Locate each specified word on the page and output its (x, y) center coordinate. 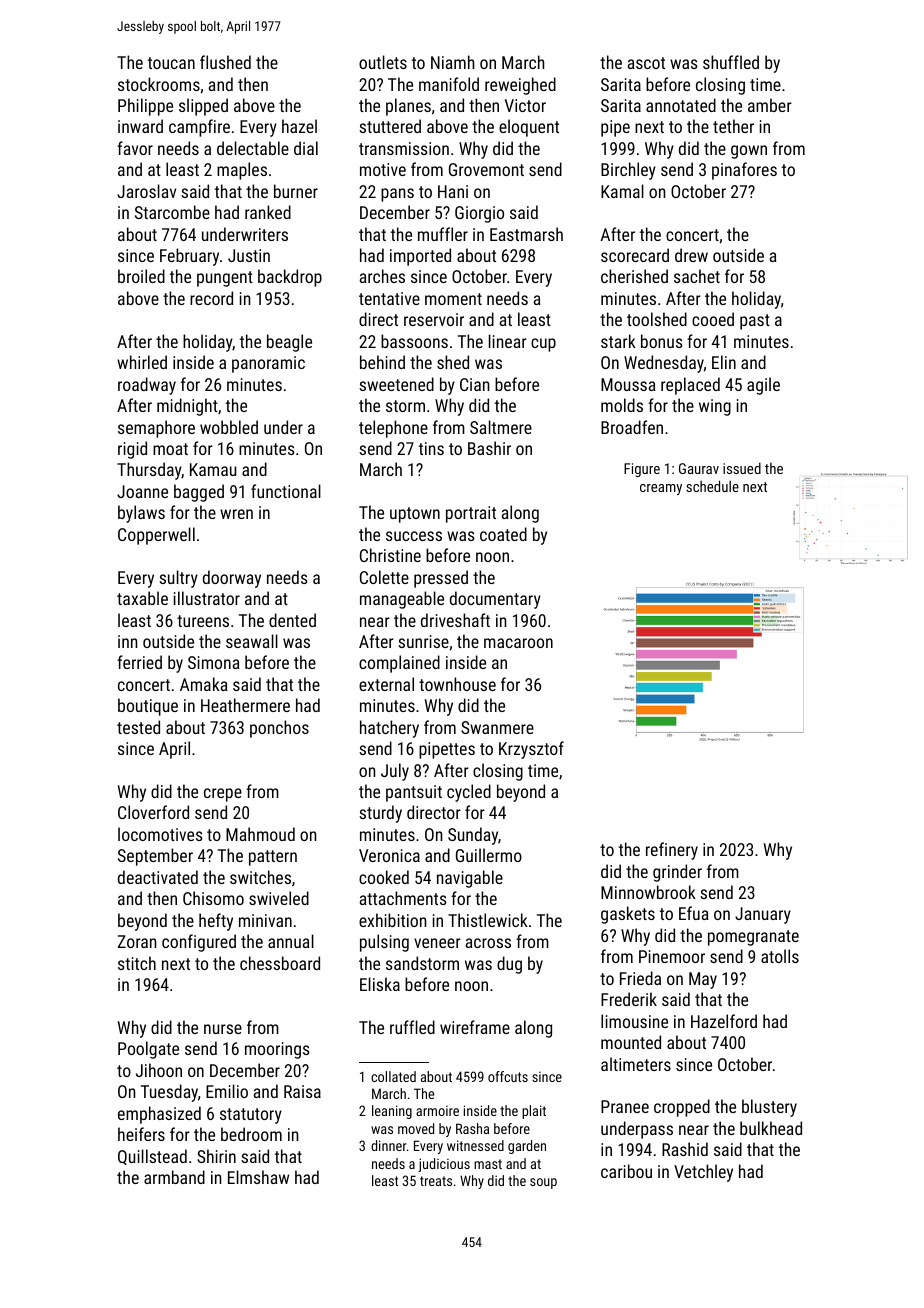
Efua (694, 913)
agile (763, 386)
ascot (646, 63)
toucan (171, 63)
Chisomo (213, 898)
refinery (672, 851)
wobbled (229, 427)
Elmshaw (258, 1177)
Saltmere (501, 427)
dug (509, 965)
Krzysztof (531, 750)
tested (138, 727)
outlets (383, 62)
